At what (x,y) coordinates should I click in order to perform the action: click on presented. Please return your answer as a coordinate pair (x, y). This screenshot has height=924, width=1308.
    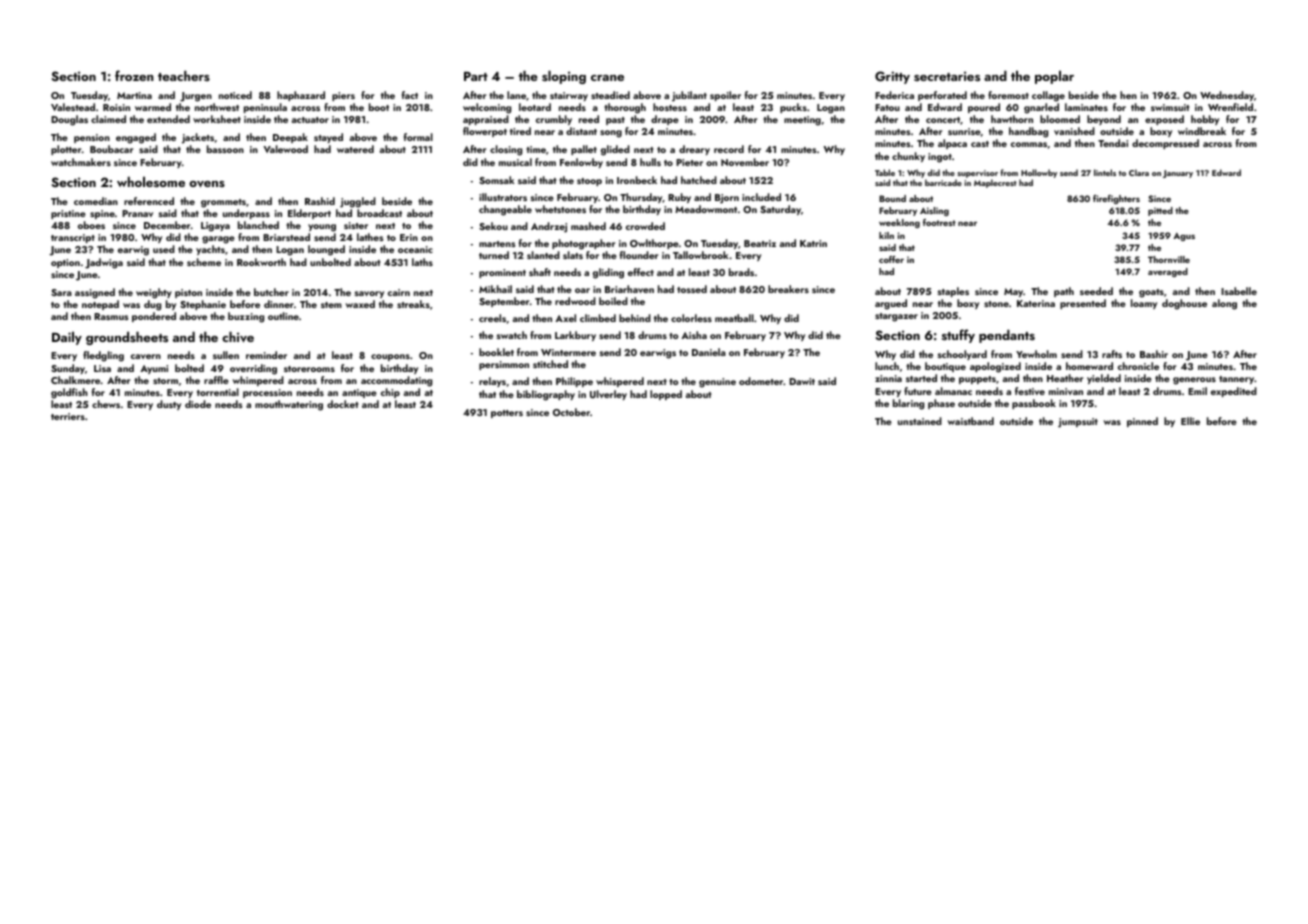
    Looking at the image, I should click on (1083, 304).
